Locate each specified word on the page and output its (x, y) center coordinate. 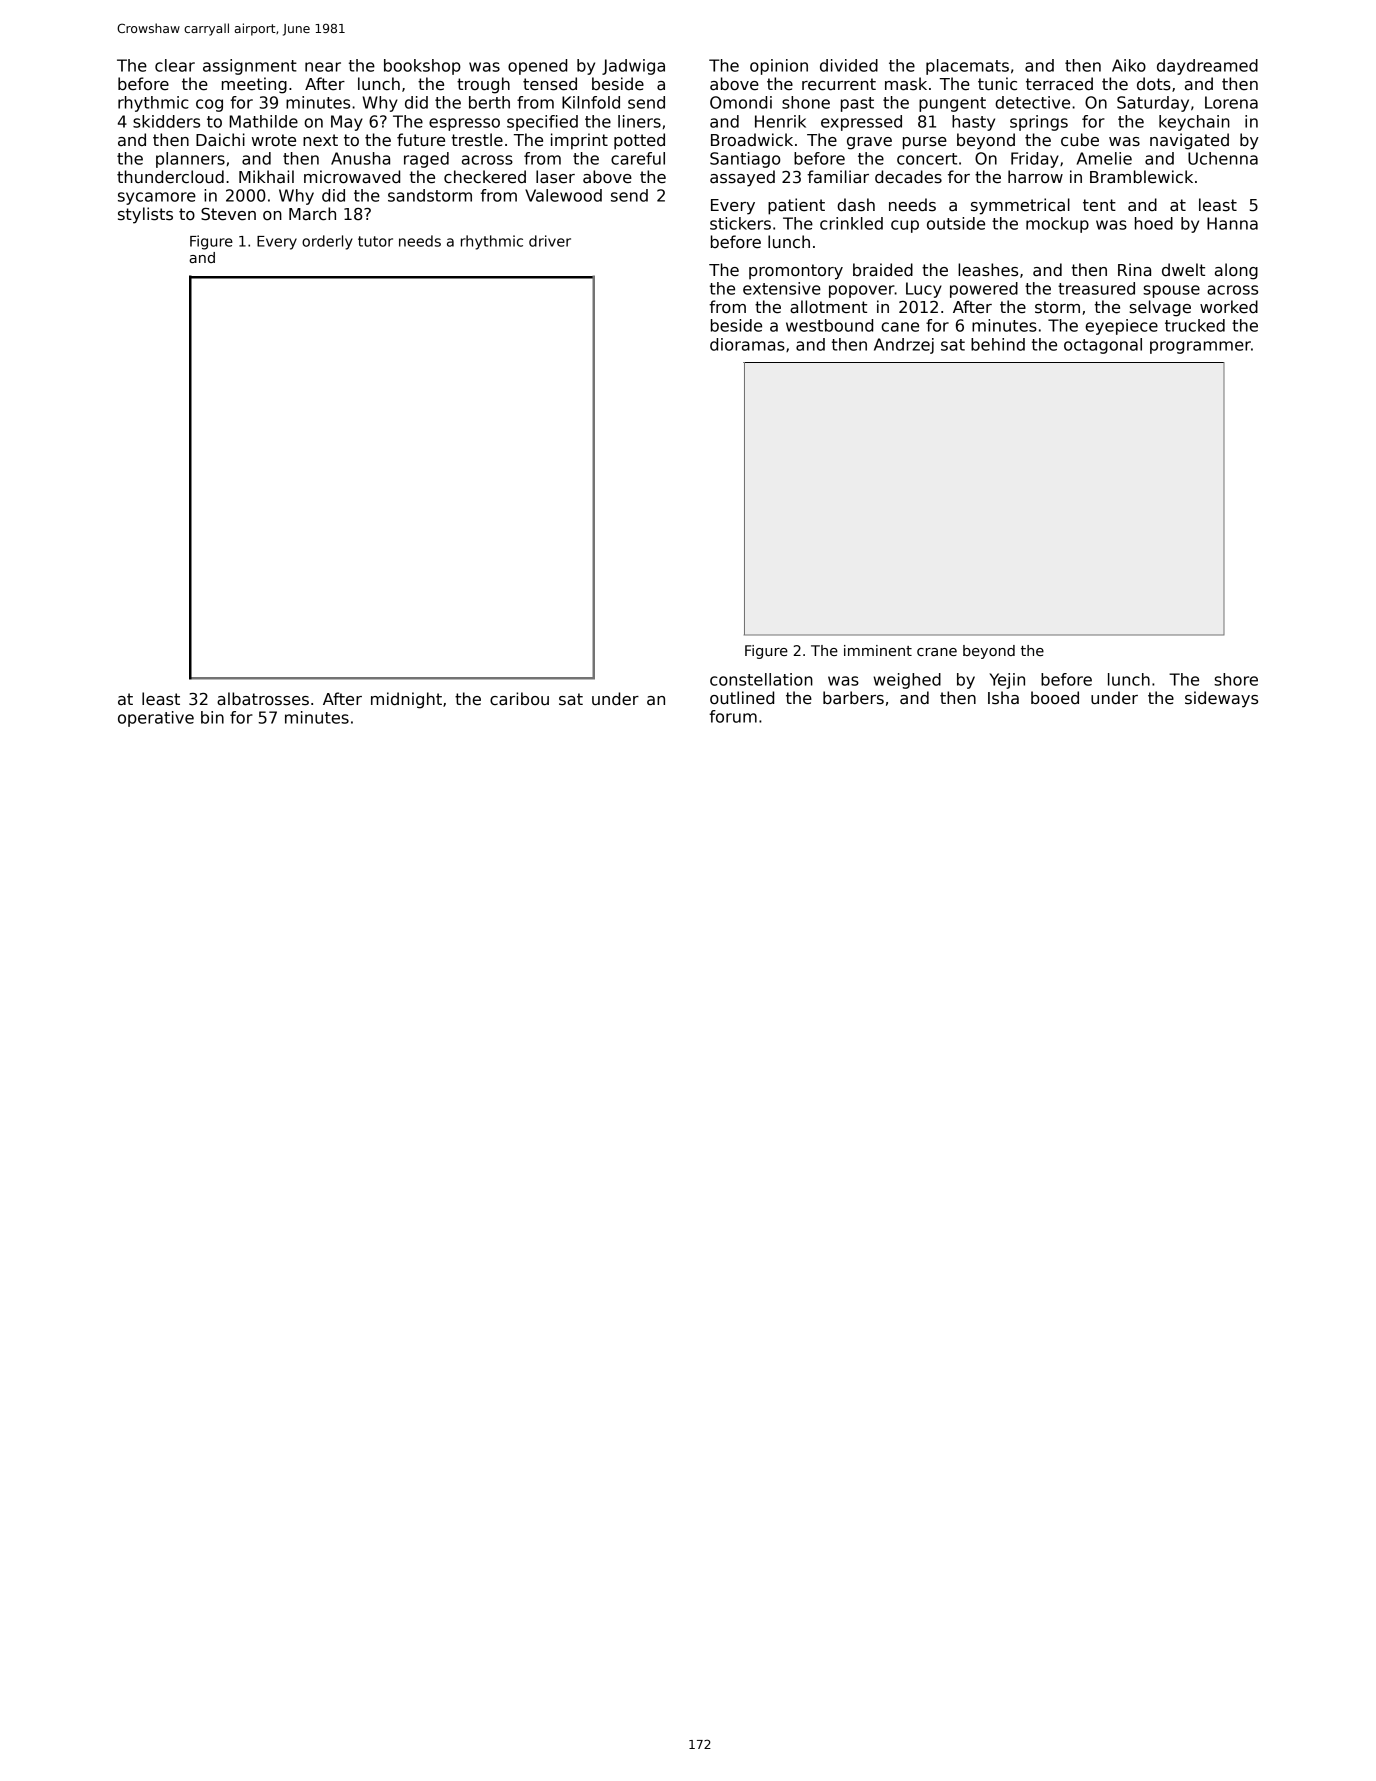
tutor (375, 241)
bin (212, 717)
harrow (1035, 177)
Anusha (360, 158)
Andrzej (904, 346)
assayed (742, 178)
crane (937, 652)
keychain (1194, 123)
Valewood (563, 195)
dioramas (747, 344)
